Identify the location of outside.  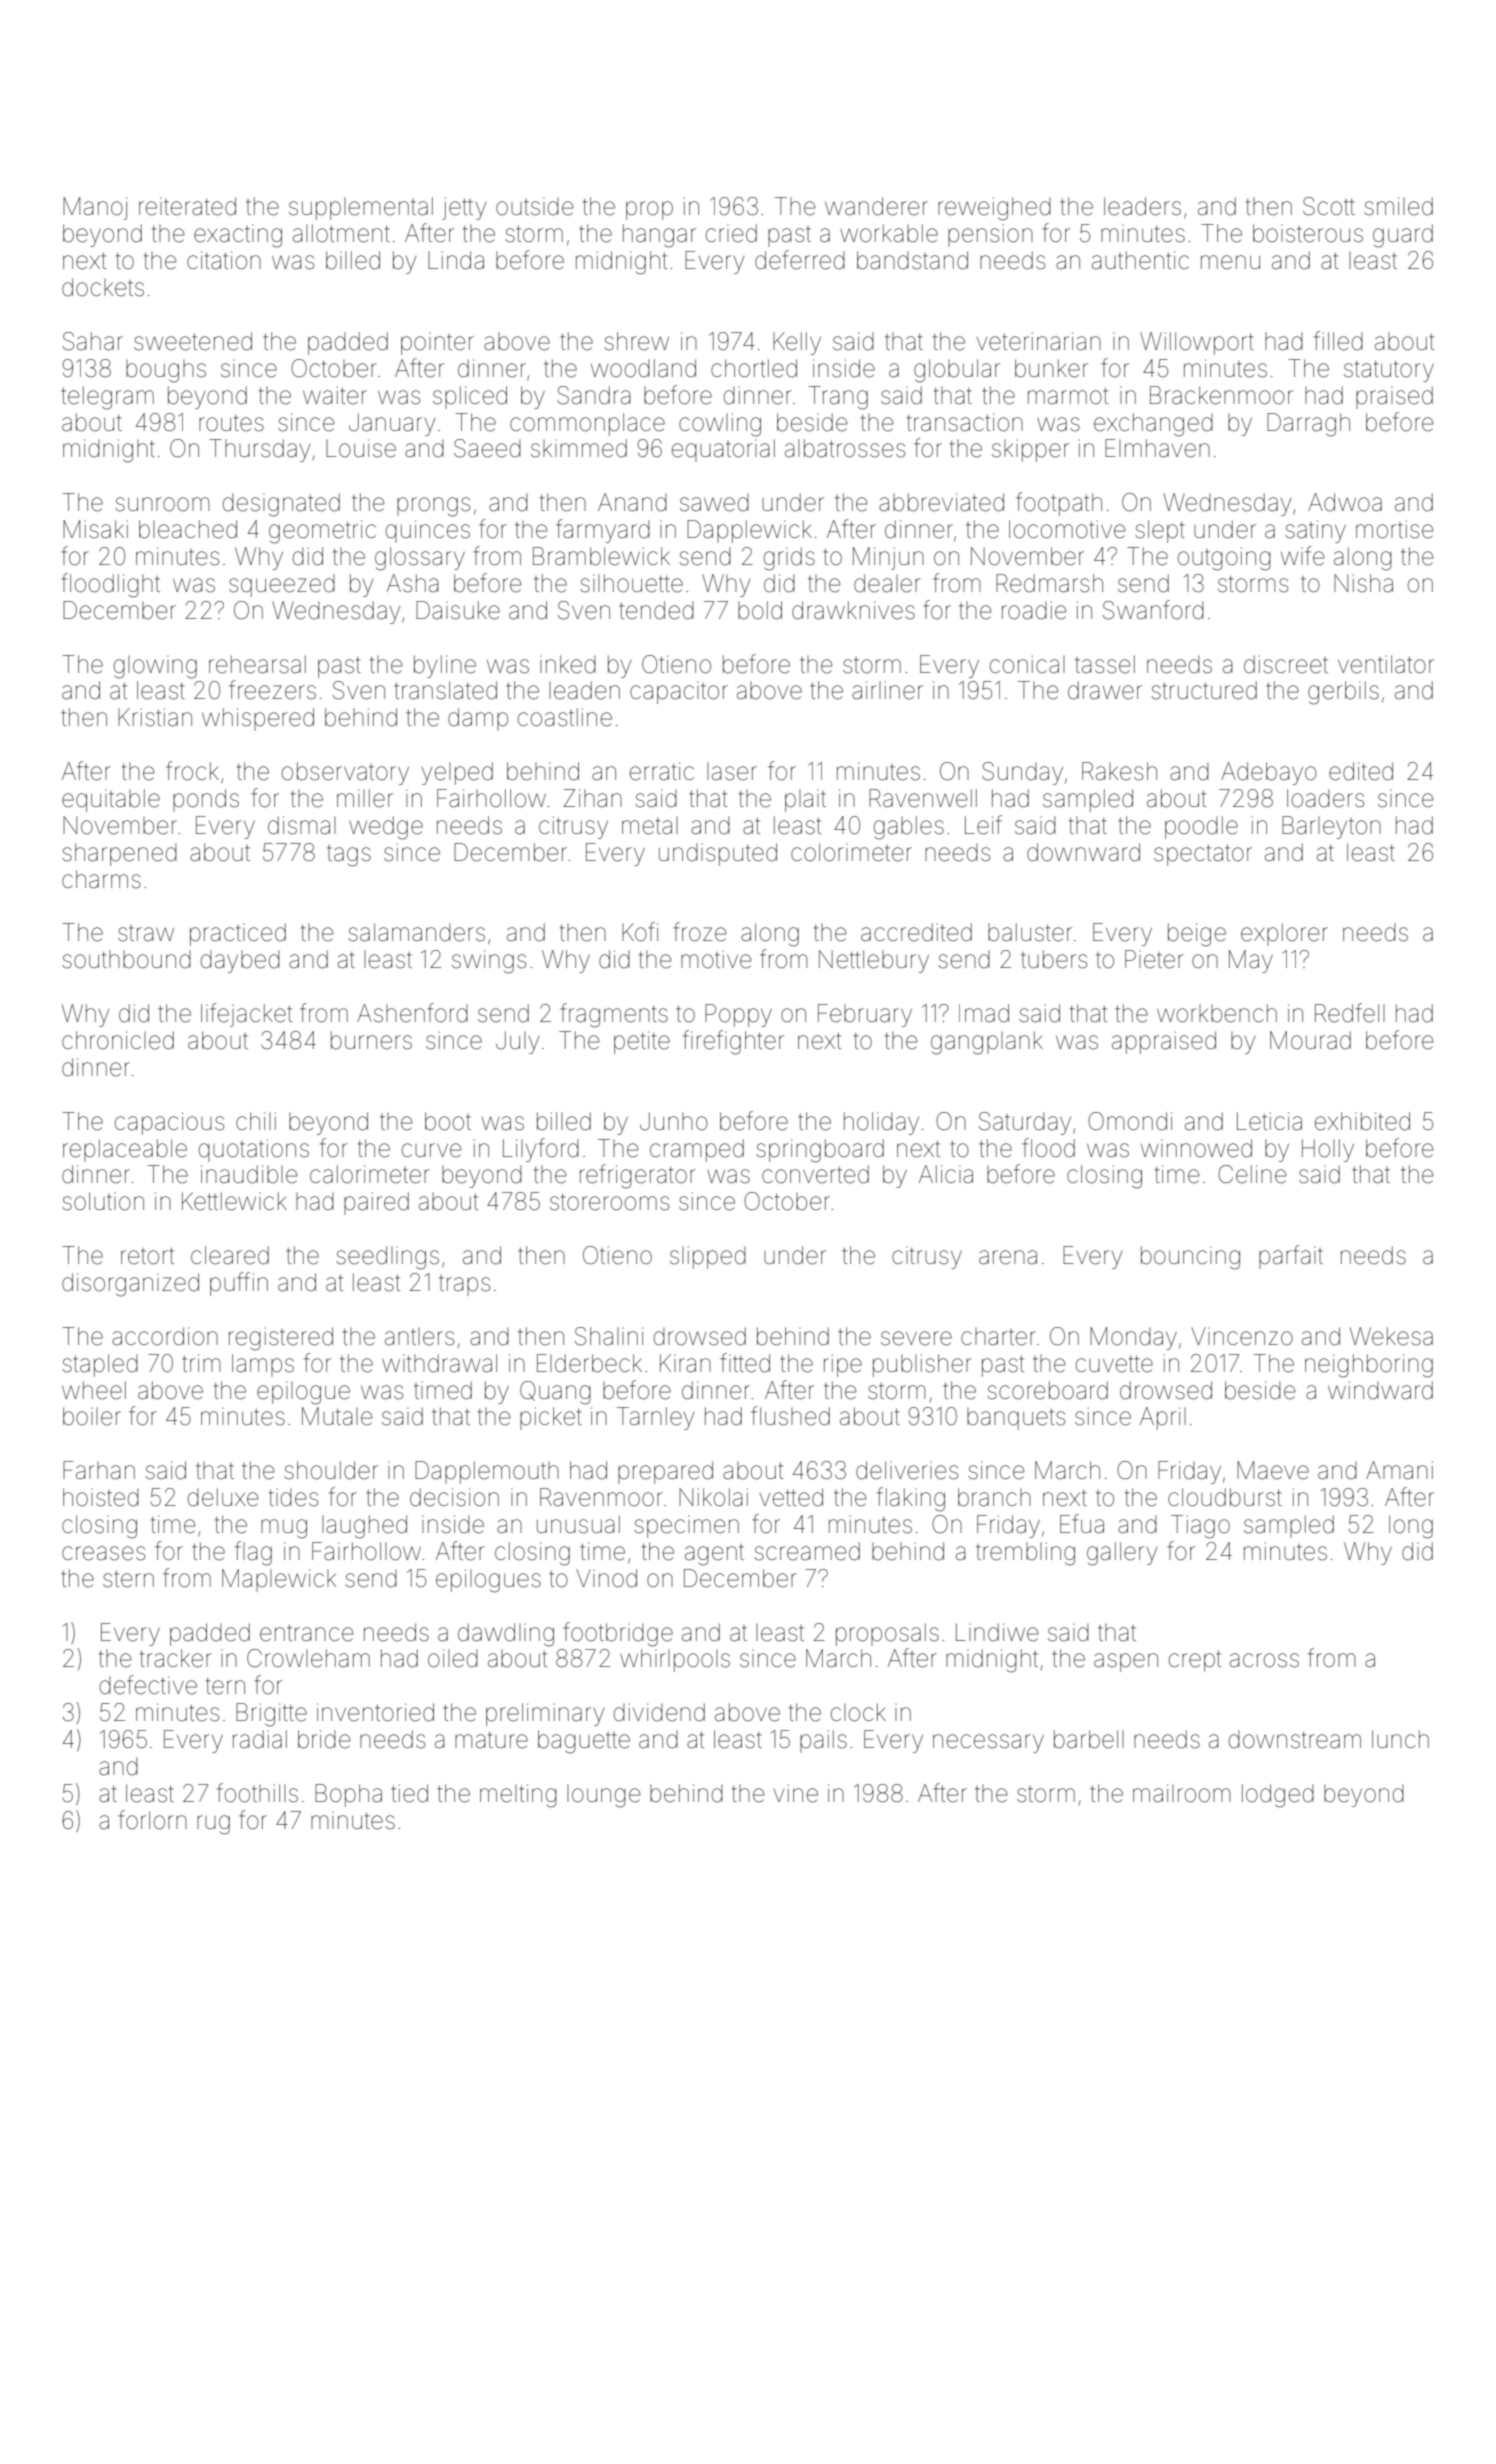
(535, 206).
